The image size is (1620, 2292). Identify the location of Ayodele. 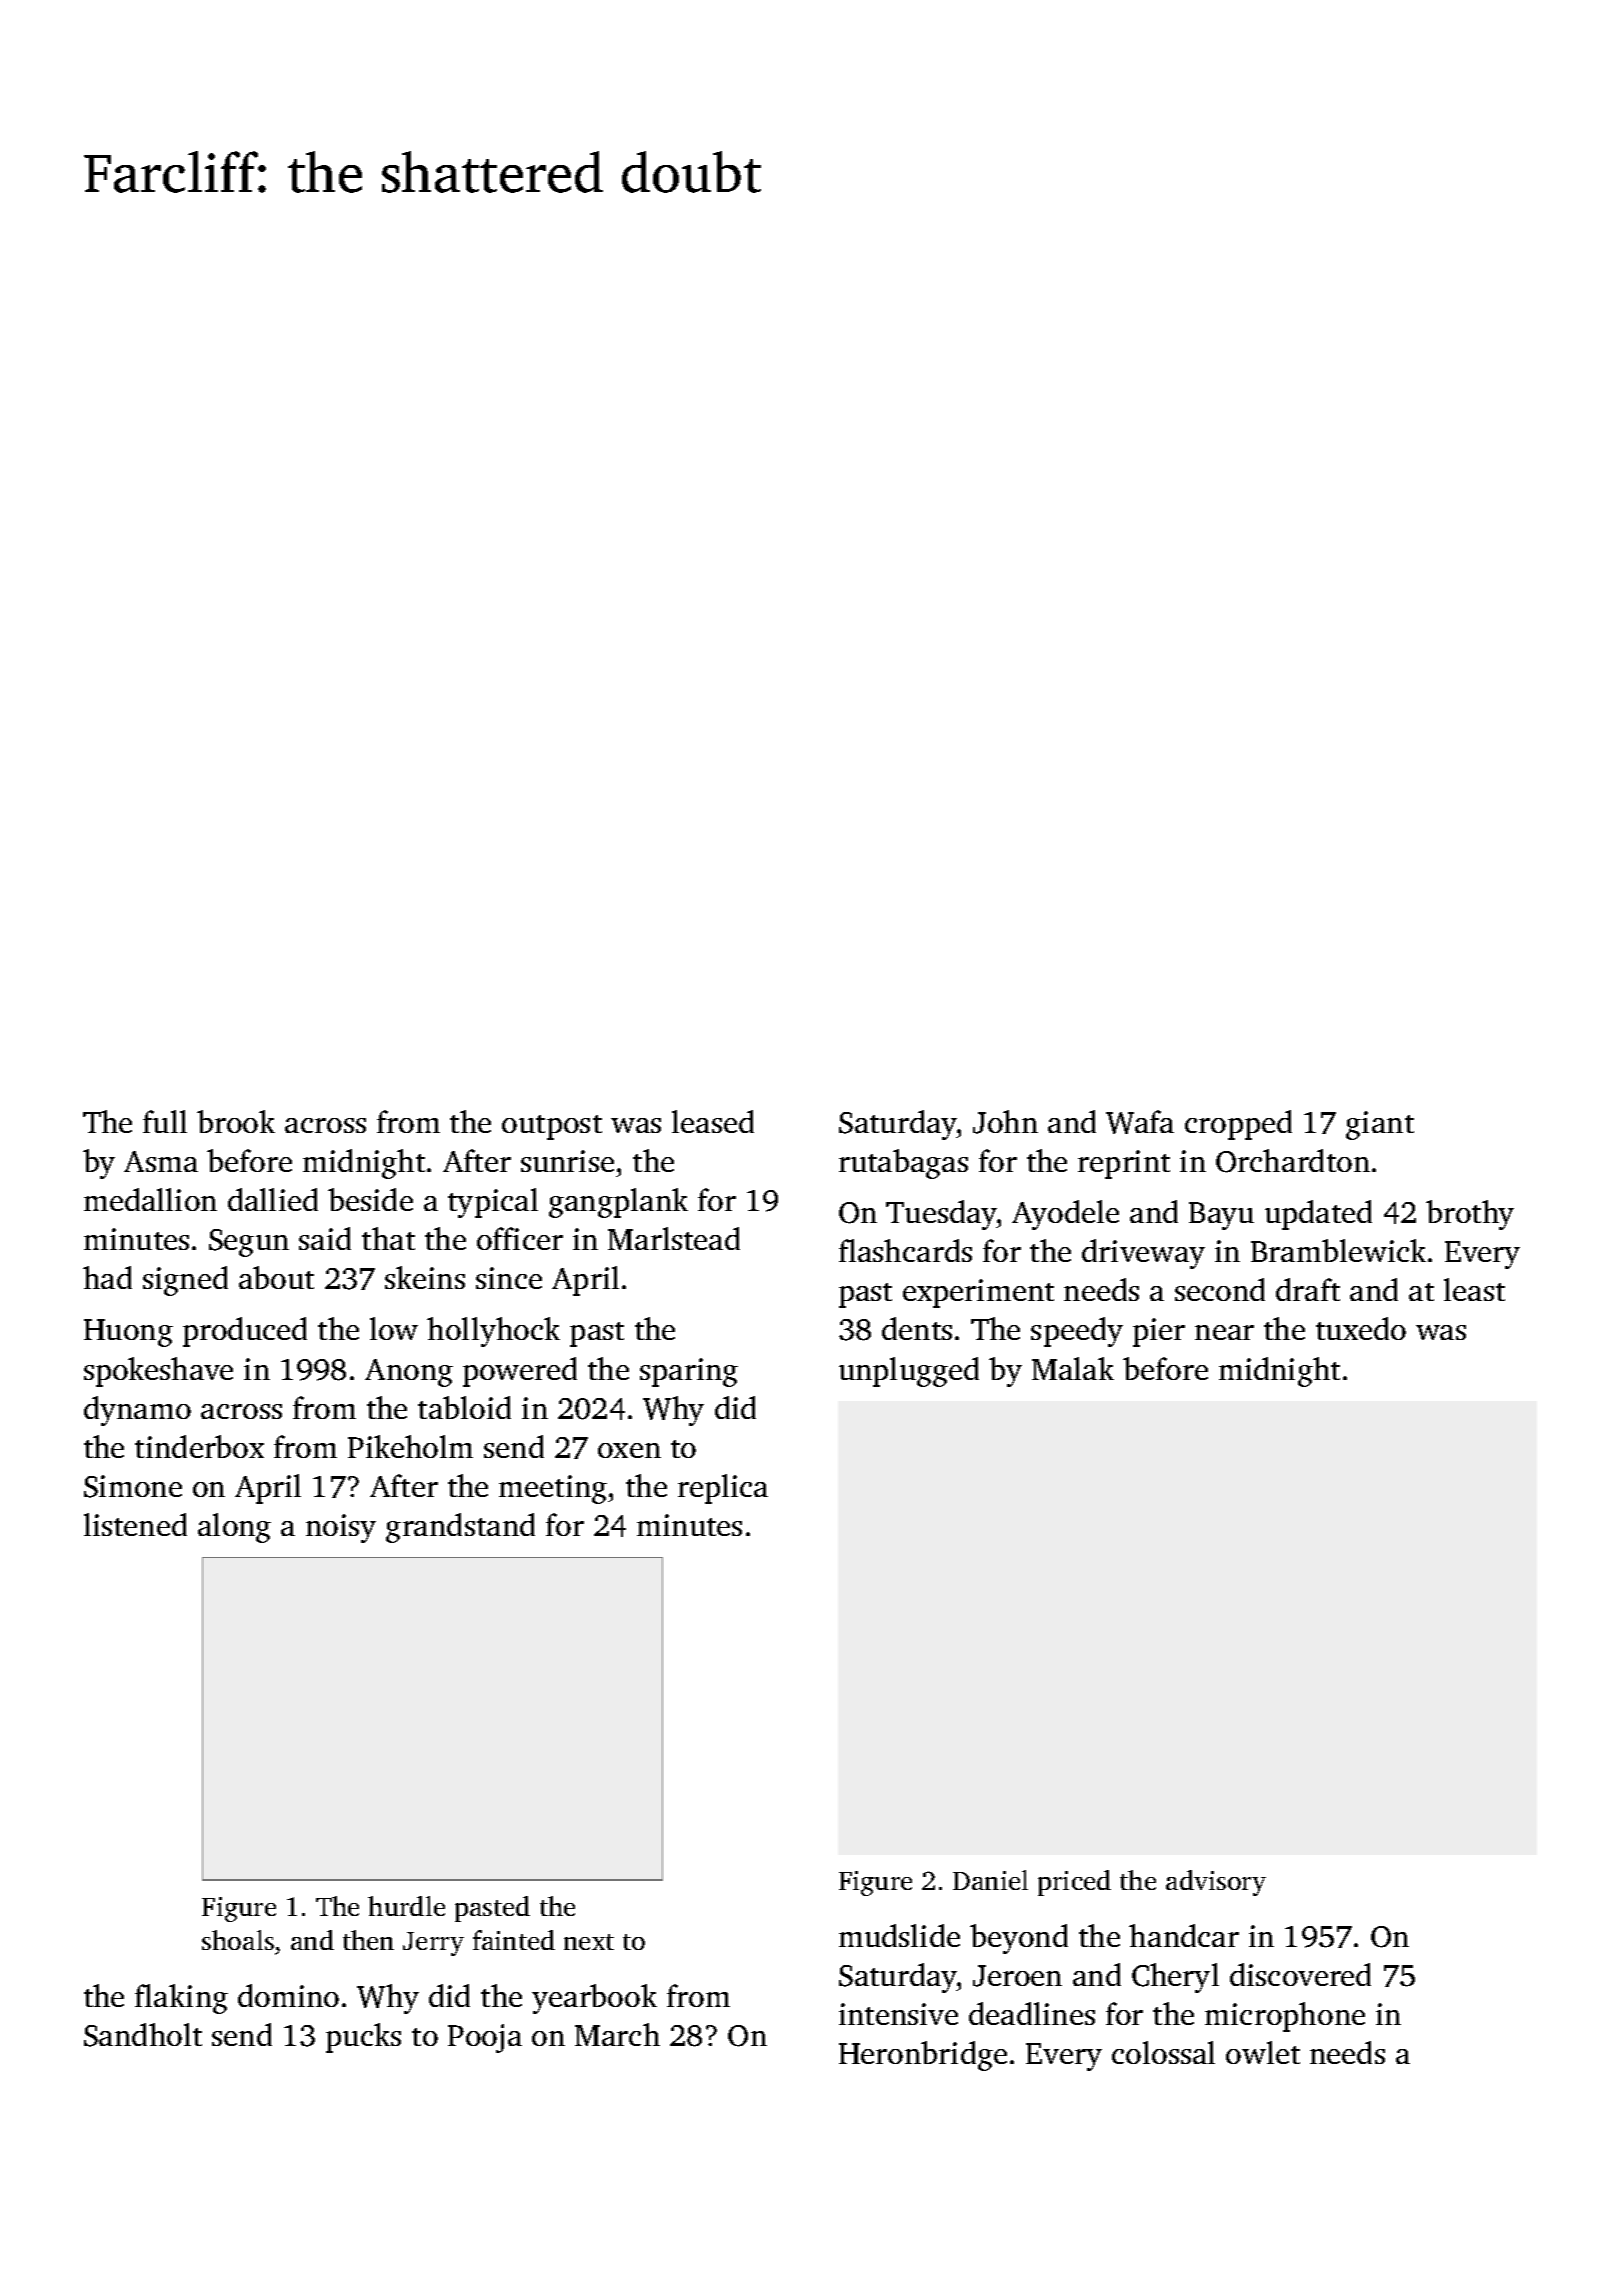
(1065, 1215).
